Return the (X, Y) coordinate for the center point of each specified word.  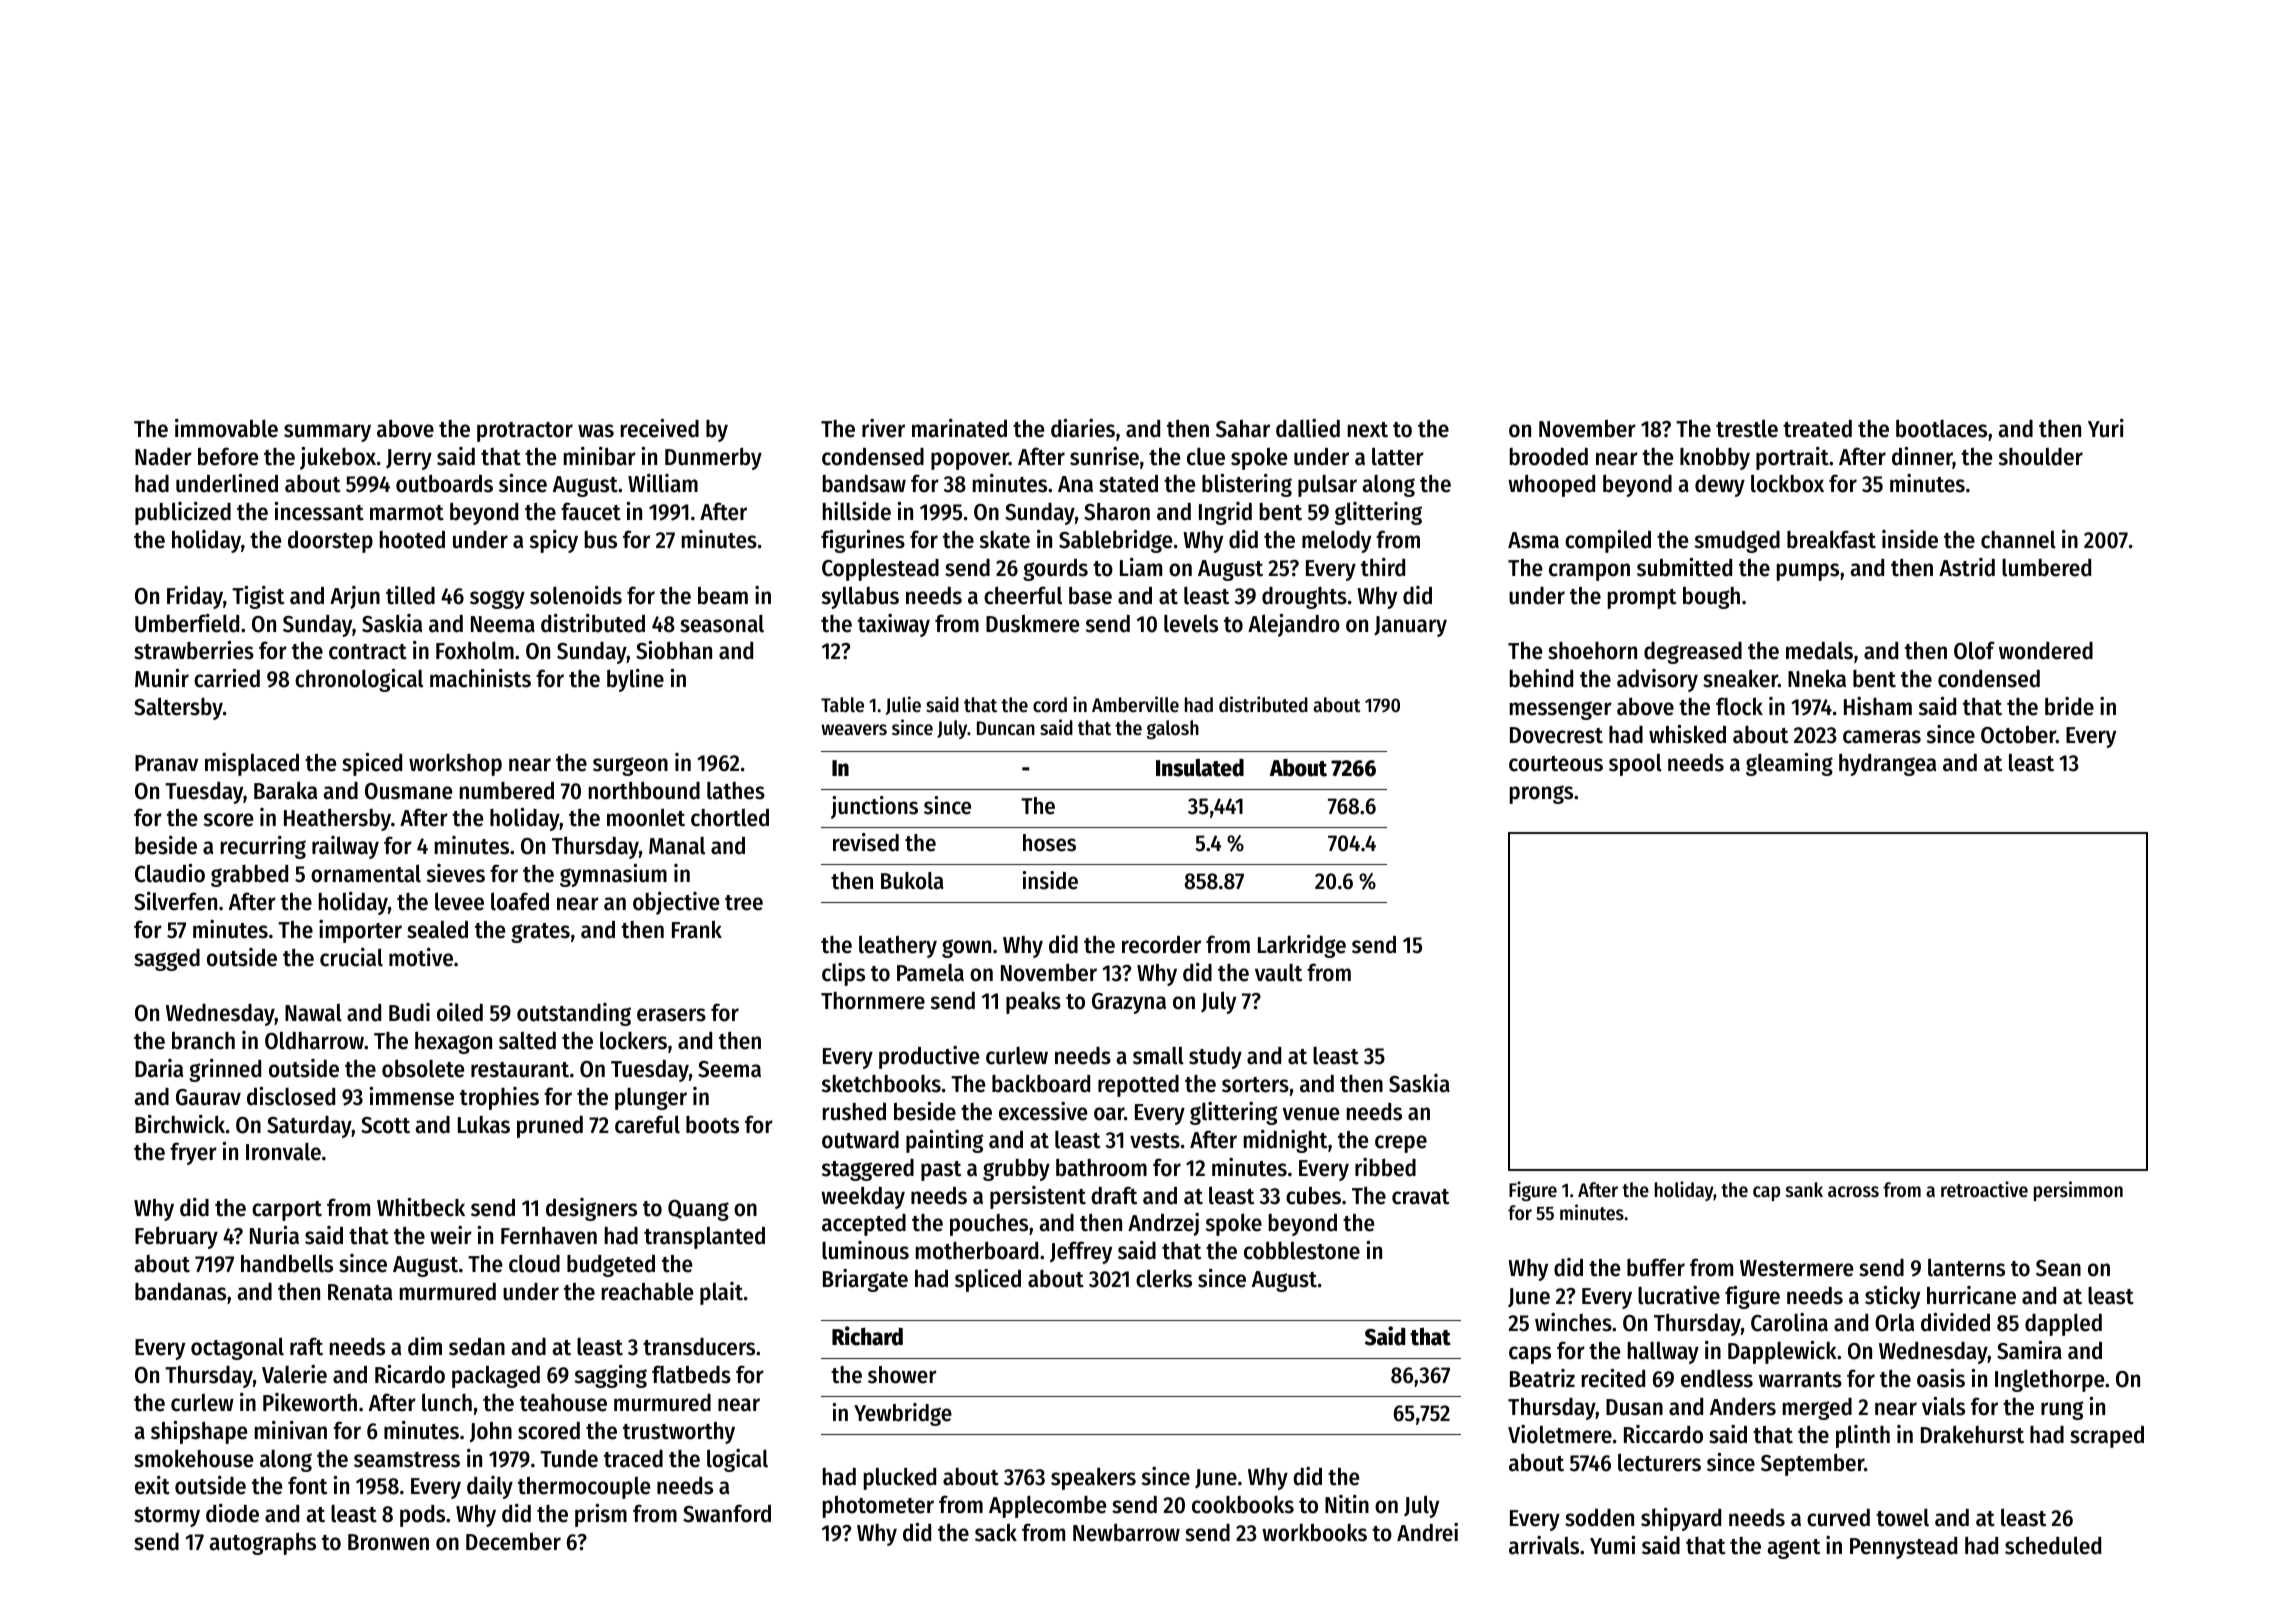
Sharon (1117, 512)
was (596, 431)
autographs (262, 1544)
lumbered (2046, 568)
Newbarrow (1126, 1532)
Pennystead (1903, 1548)
